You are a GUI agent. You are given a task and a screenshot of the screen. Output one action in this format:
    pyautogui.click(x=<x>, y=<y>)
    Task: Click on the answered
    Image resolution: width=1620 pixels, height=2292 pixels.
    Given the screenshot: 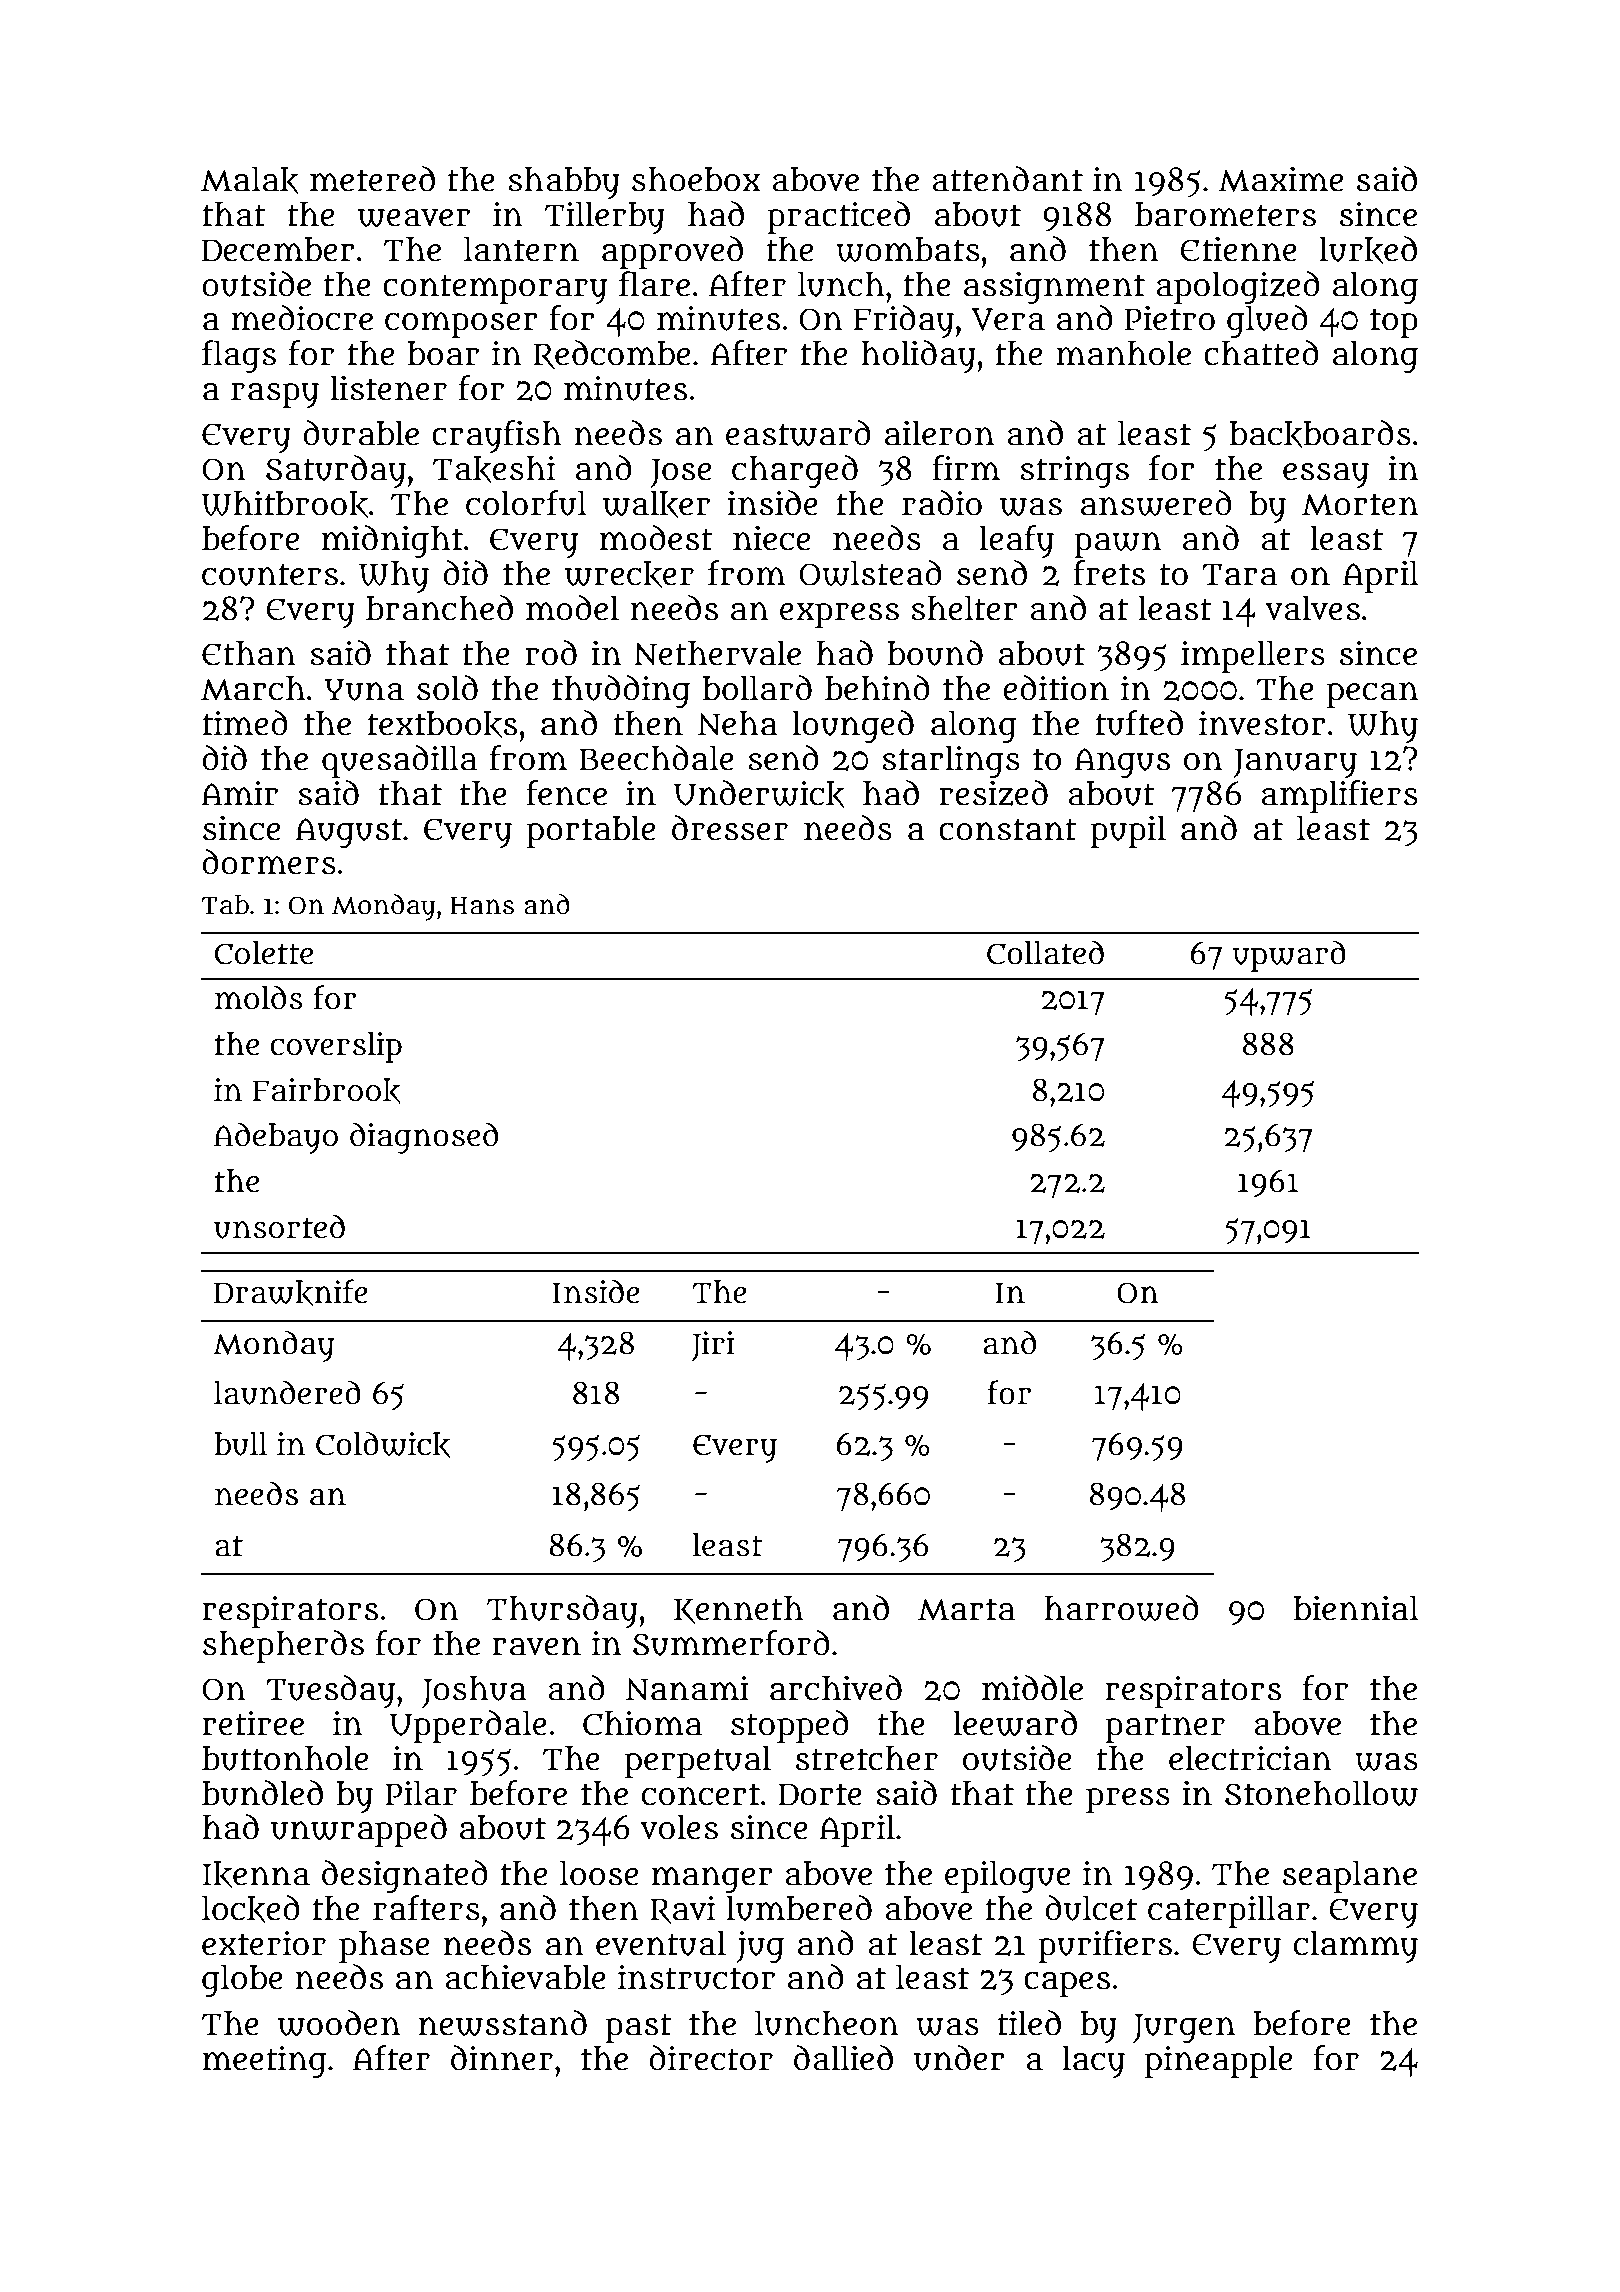 What is the action you would take?
    pyautogui.click(x=1156, y=503)
